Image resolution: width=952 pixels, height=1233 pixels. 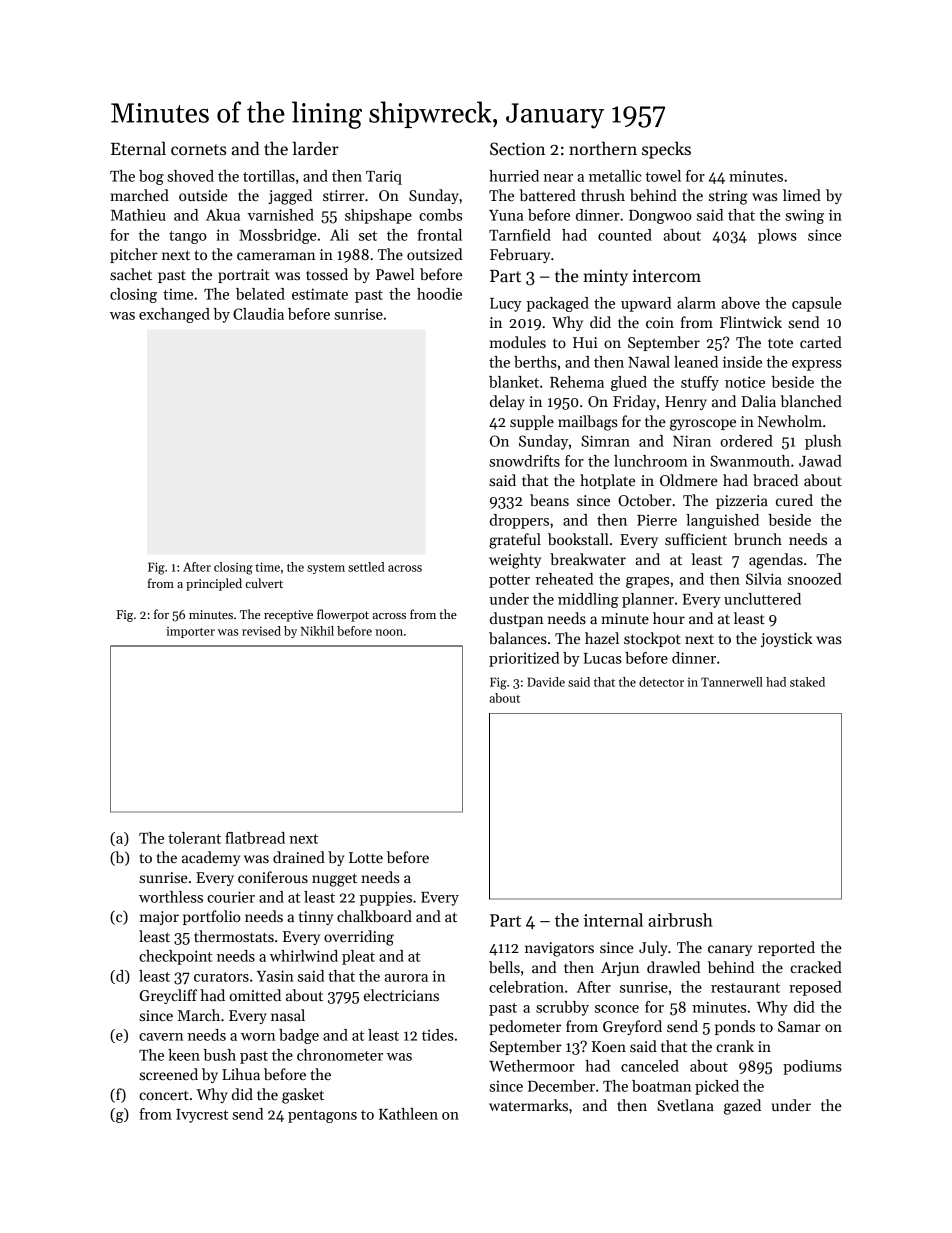 I want to click on droppers, so click(x=519, y=521).
